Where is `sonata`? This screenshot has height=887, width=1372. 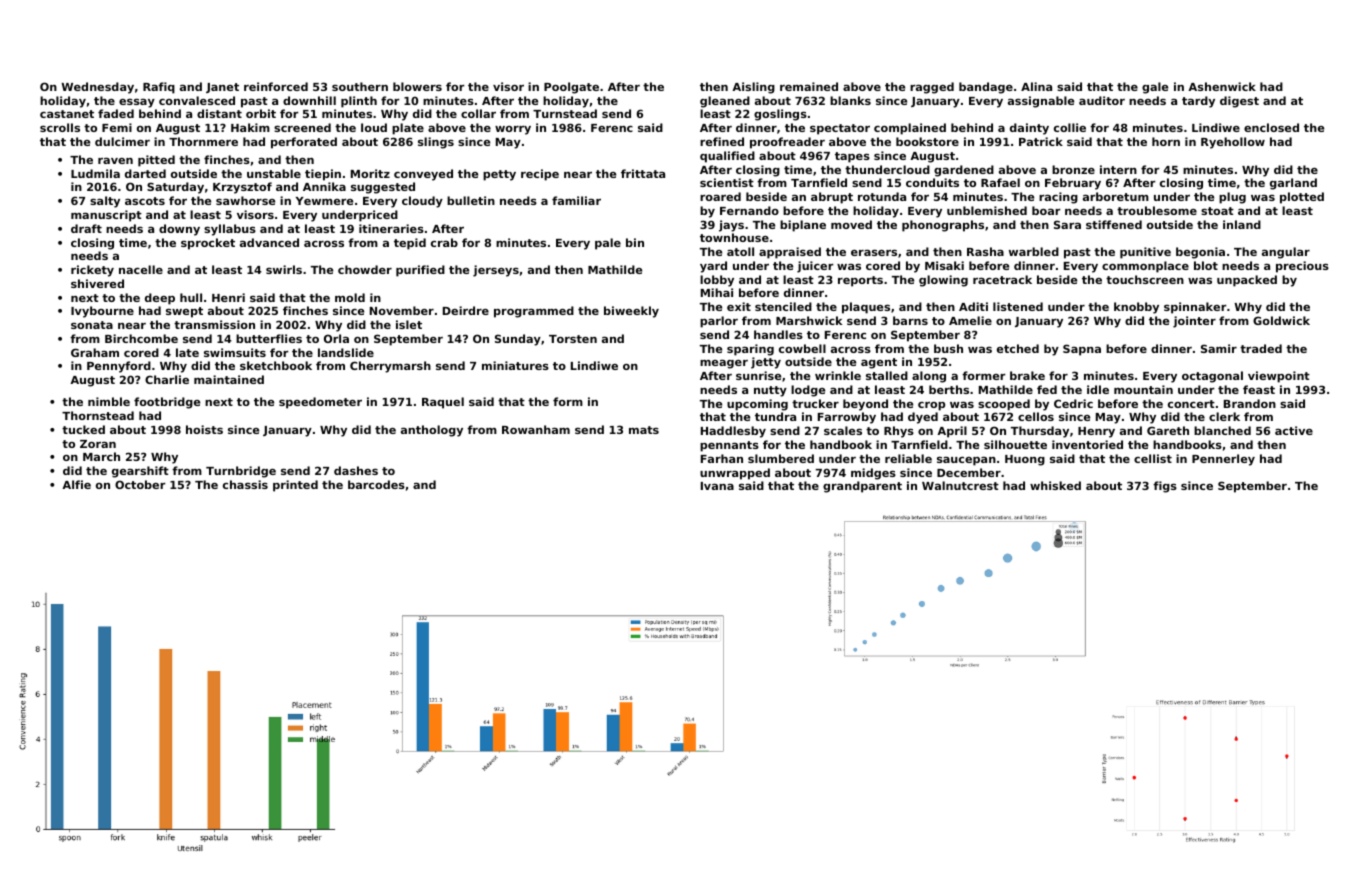
sonata is located at coordinates (92, 325).
